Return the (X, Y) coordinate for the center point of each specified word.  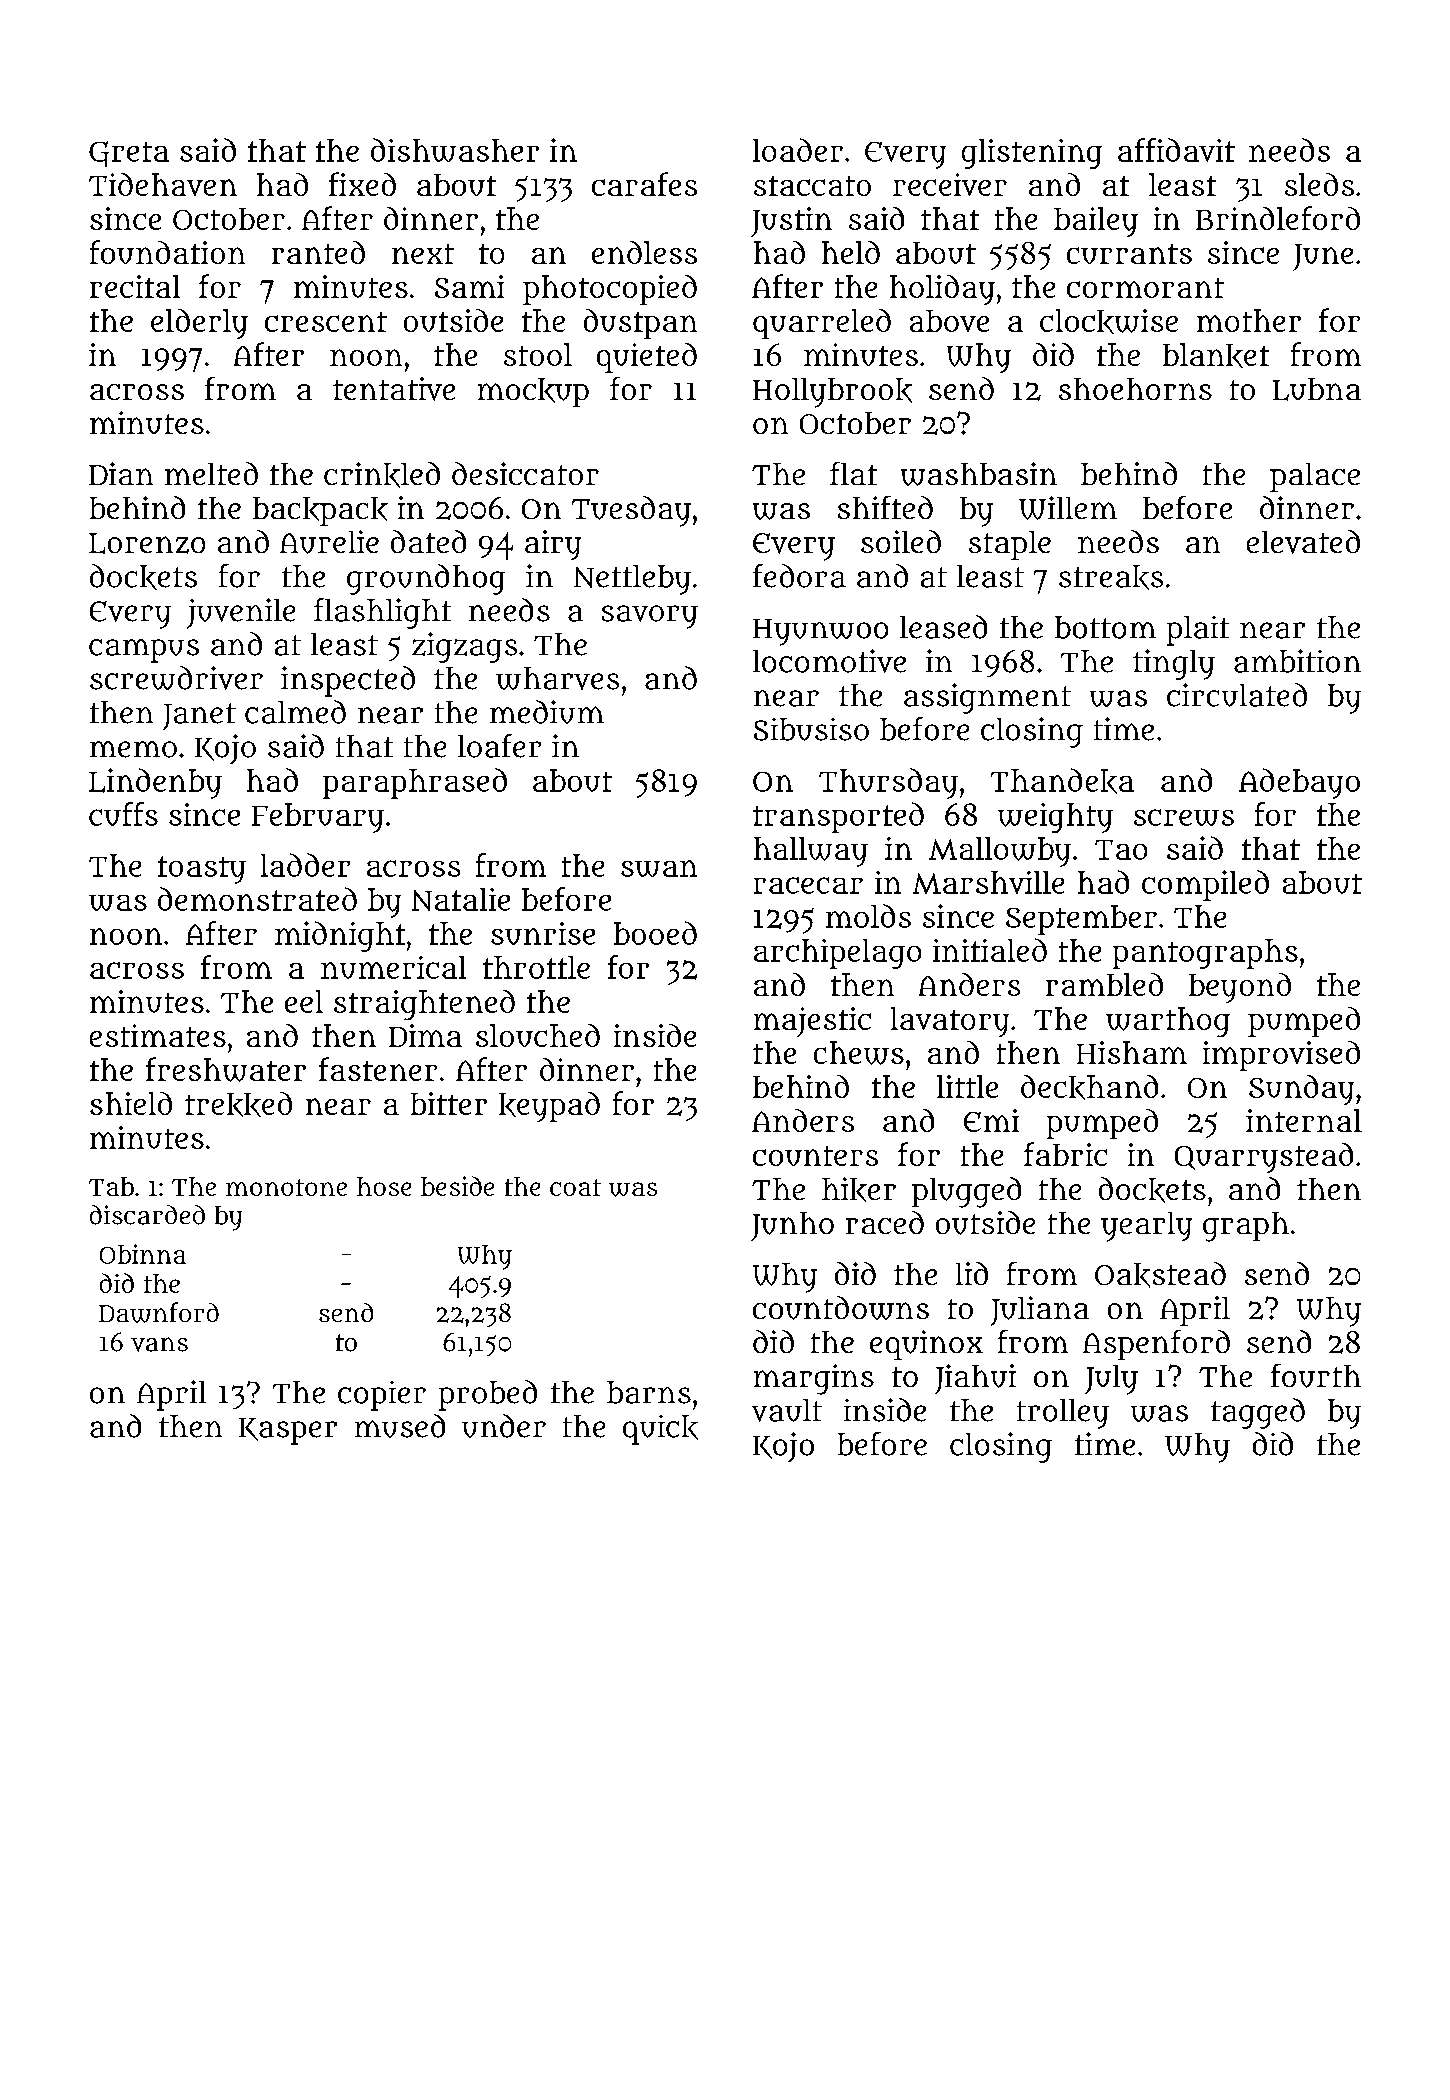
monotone (286, 1187)
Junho (792, 1226)
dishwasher (455, 150)
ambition (1297, 661)
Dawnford (159, 1312)
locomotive (829, 661)
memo (133, 749)
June (1323, 257)
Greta (129, 154)
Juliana (1040, 1311)
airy (553, 545)
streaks (1111, 577)
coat (575, 1187)
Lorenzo (147, 543)
